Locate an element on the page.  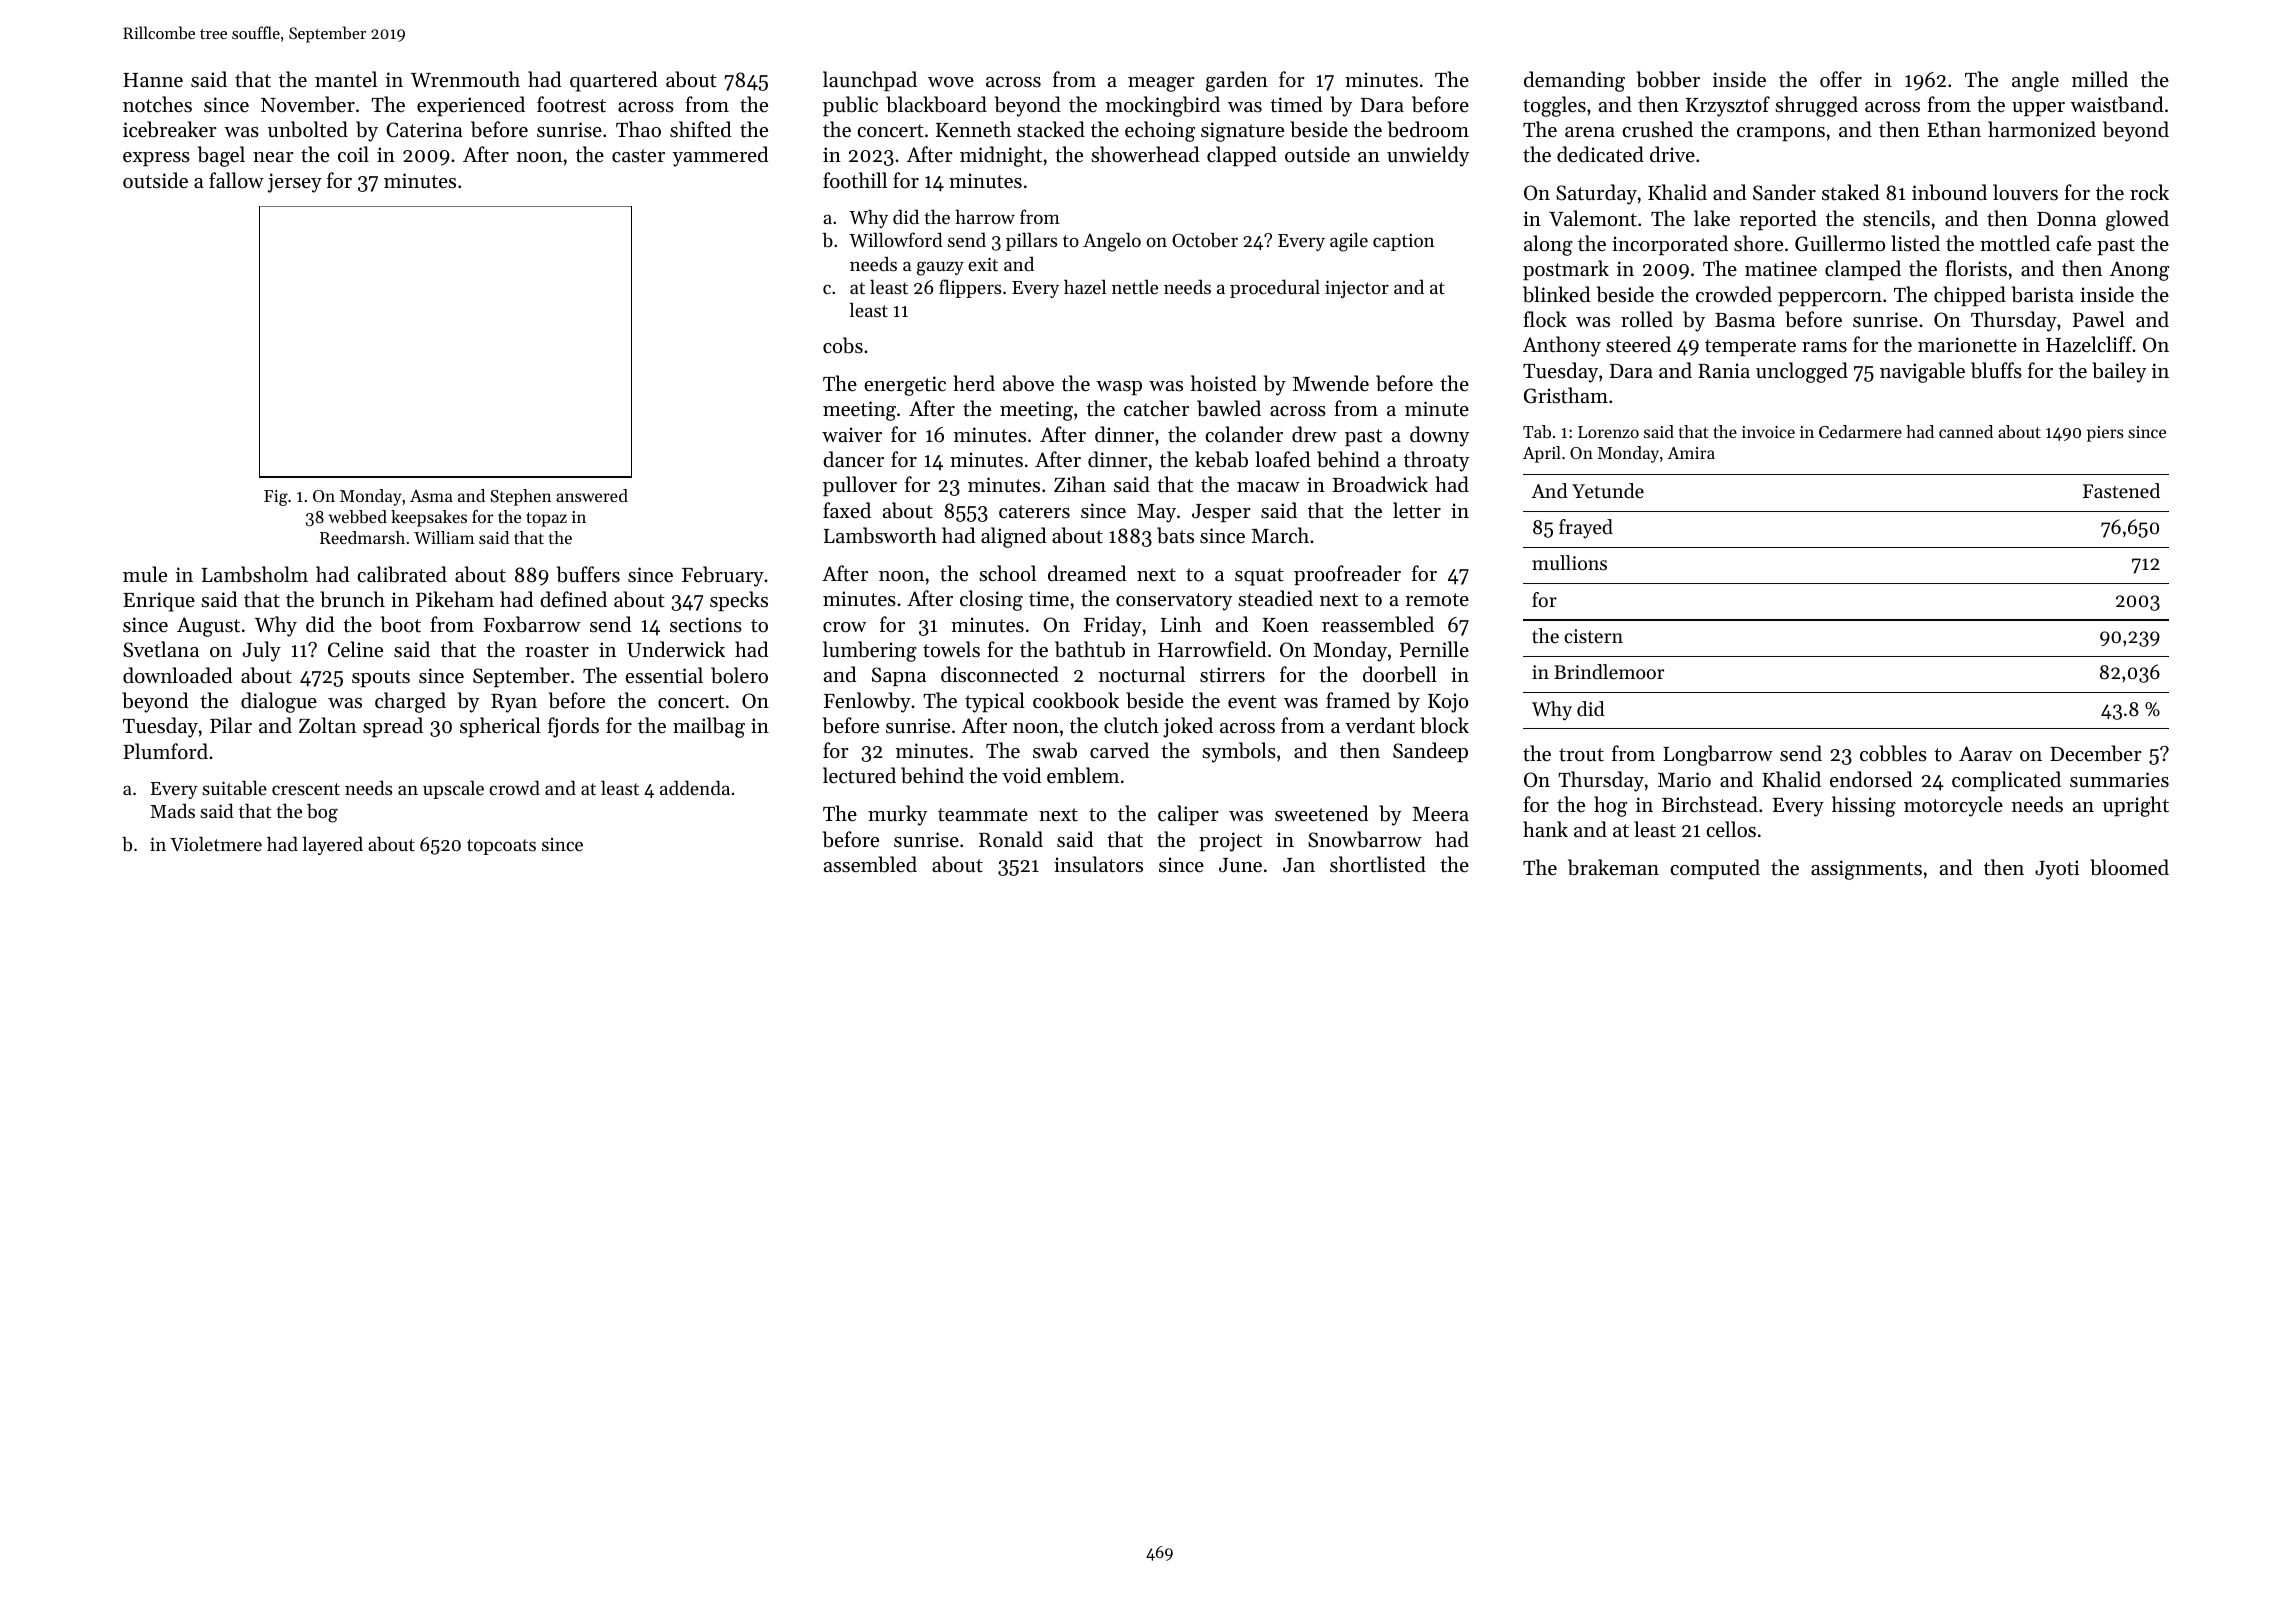
rock is located at coordinates (2149, 192).
